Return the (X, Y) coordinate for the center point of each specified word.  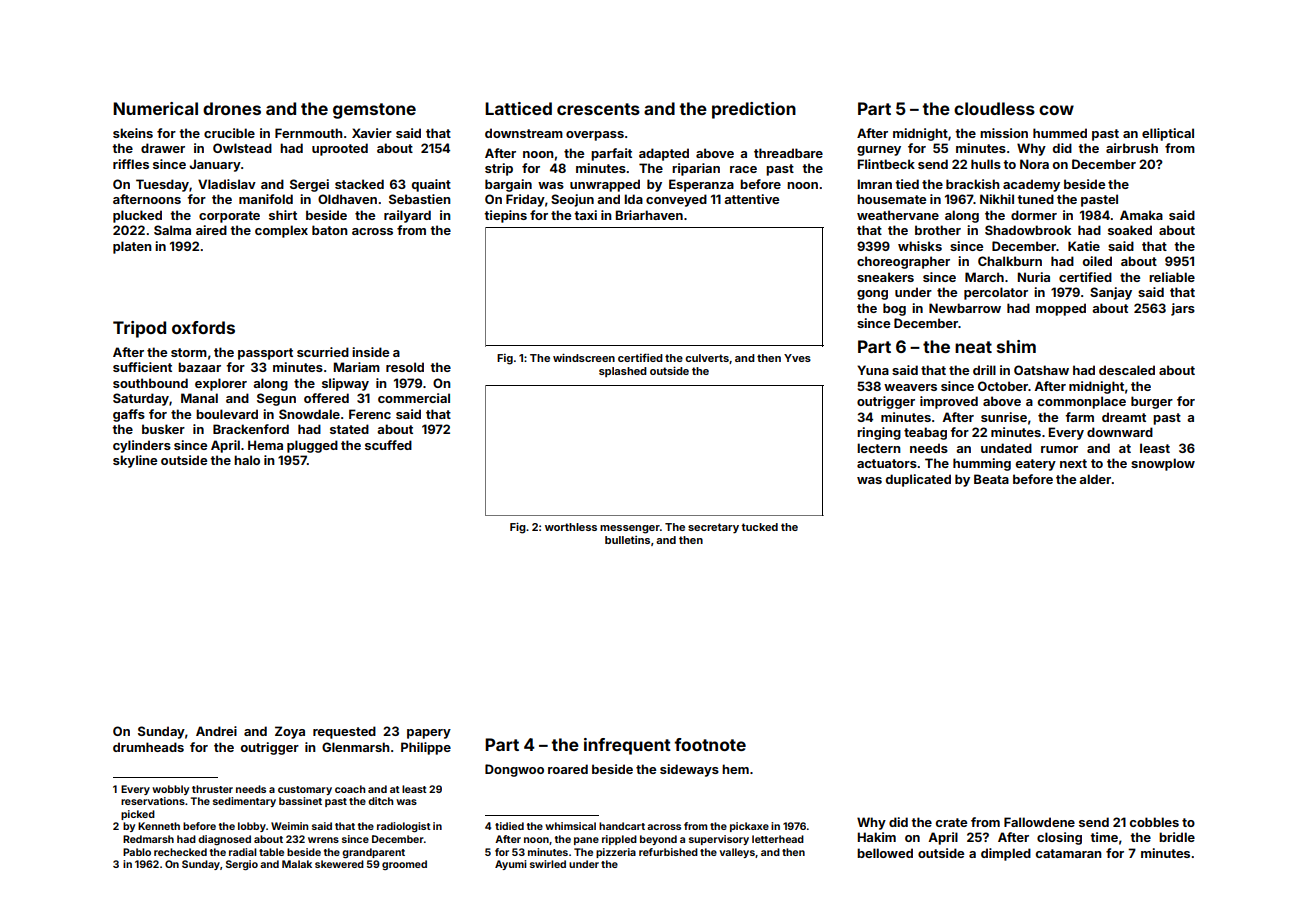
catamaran (1069, 853)
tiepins (505, 216)
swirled (548, 864)
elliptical (1168, 134)
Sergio (242, 865)
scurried (323, 352)
